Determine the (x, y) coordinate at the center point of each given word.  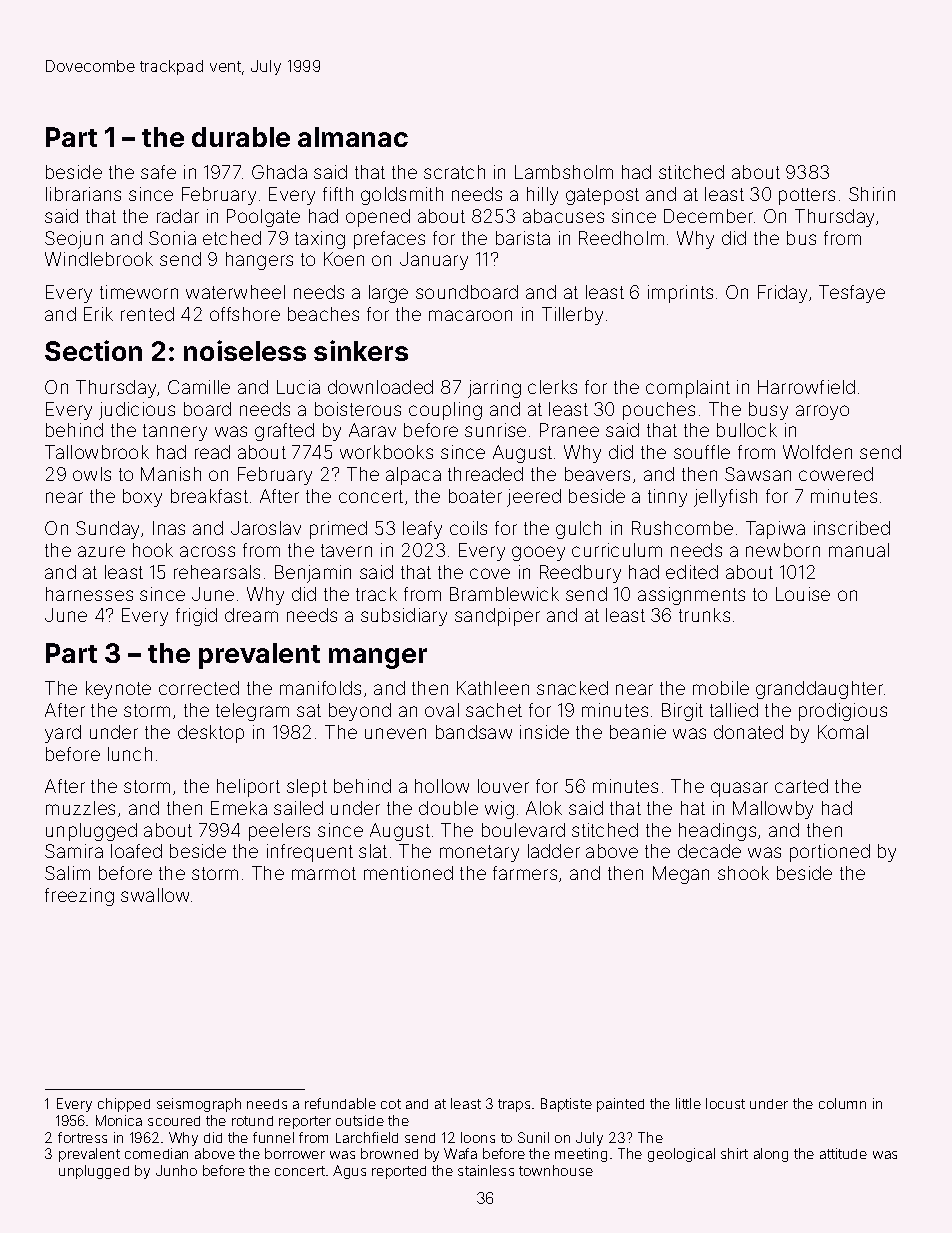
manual (859, 550)
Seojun (74, 240)
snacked (572, 688)
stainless (486, 1170)
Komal (843, 732)
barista (523, 238)
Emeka (239, 808)
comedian (156, 1153)
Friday (782, 294)
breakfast (209, 496)
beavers (597, 474)
